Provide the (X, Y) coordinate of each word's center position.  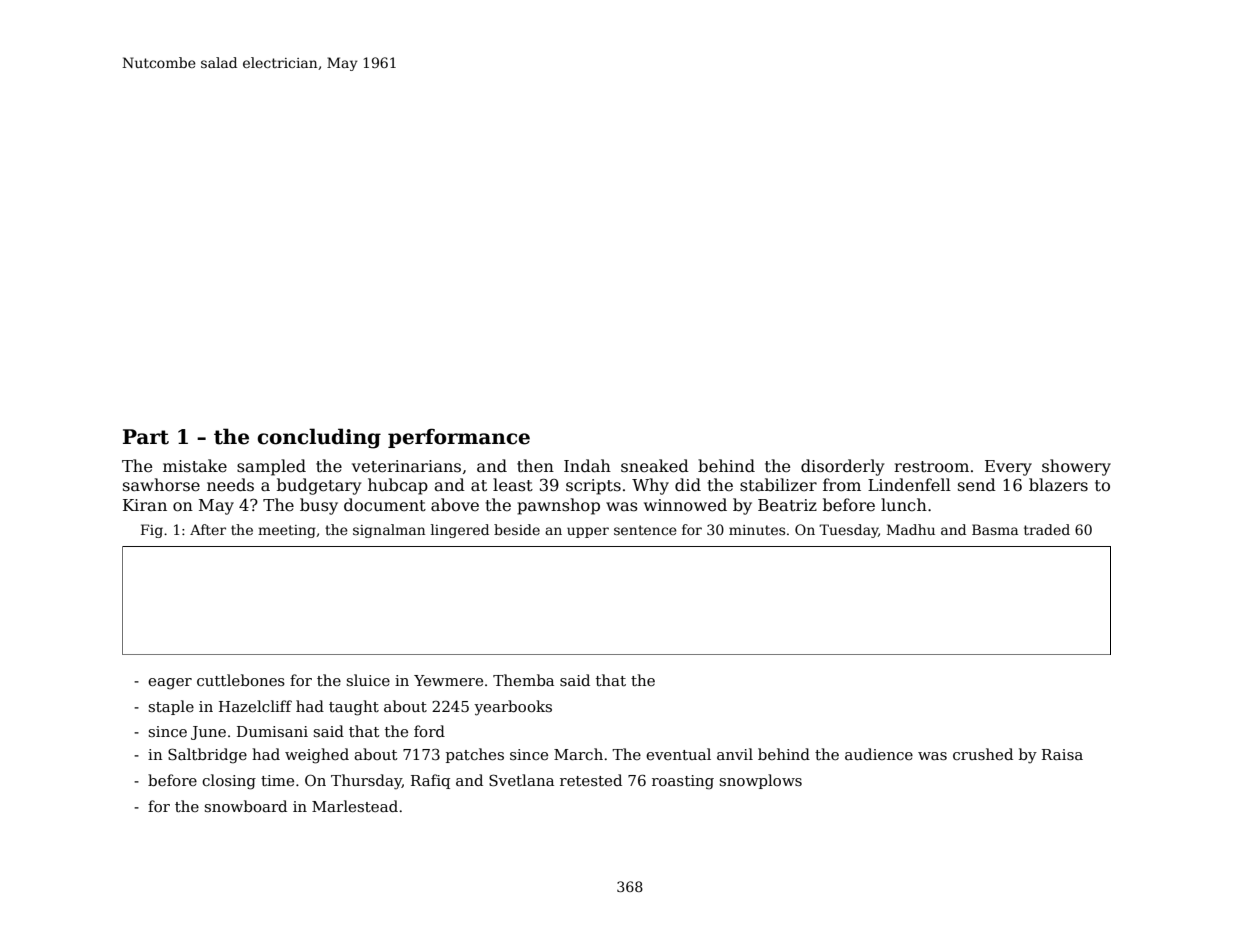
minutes (757, 530)
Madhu (911, 529)
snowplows (761, 781)
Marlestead (355, 806)
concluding (319, 438)
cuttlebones (241, 680)
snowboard (246, 806)
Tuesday (848, 531)
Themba (523, 680)
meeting (287, 531)
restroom (931, 466)
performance (459, 438)
